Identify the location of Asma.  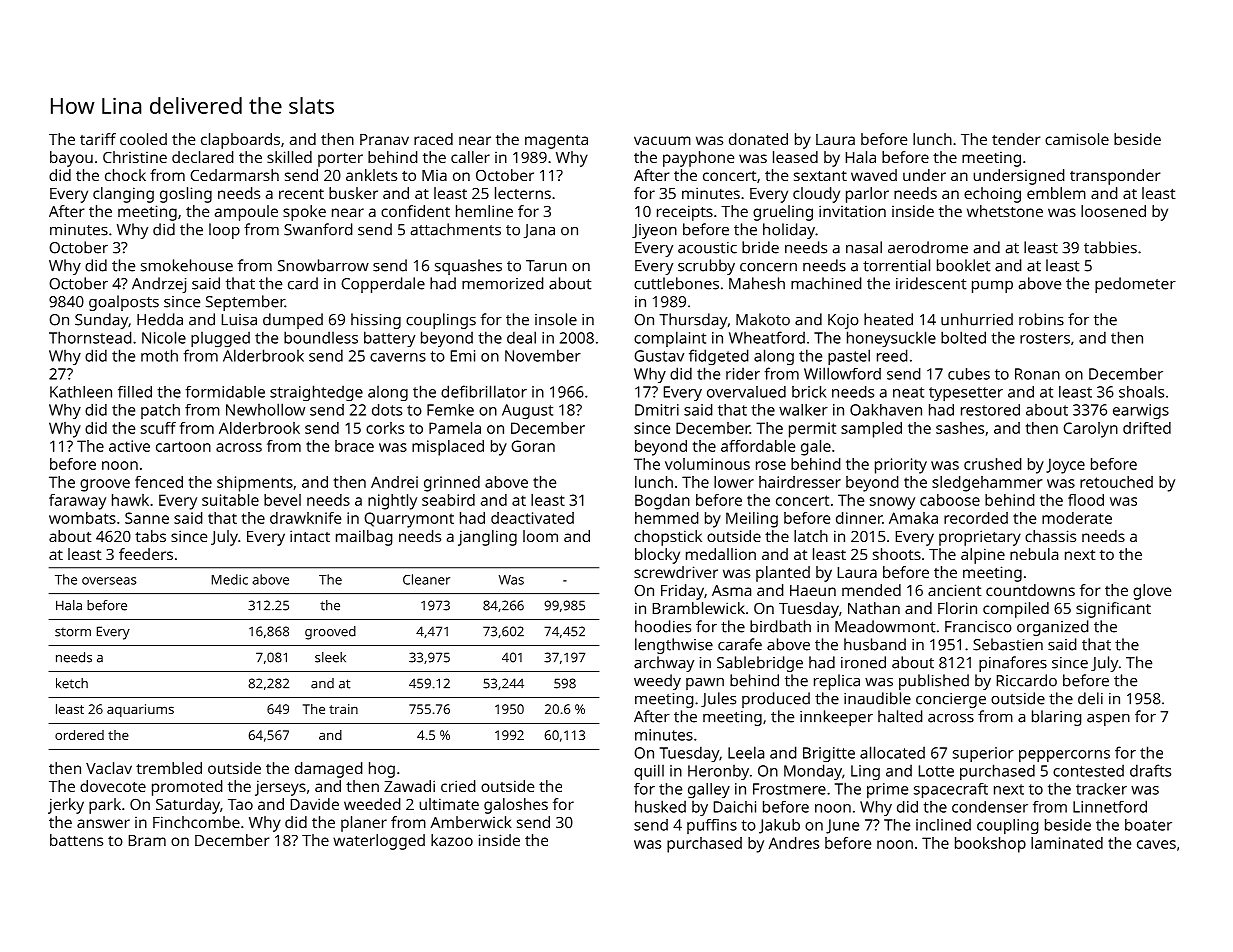
(731, 590).
